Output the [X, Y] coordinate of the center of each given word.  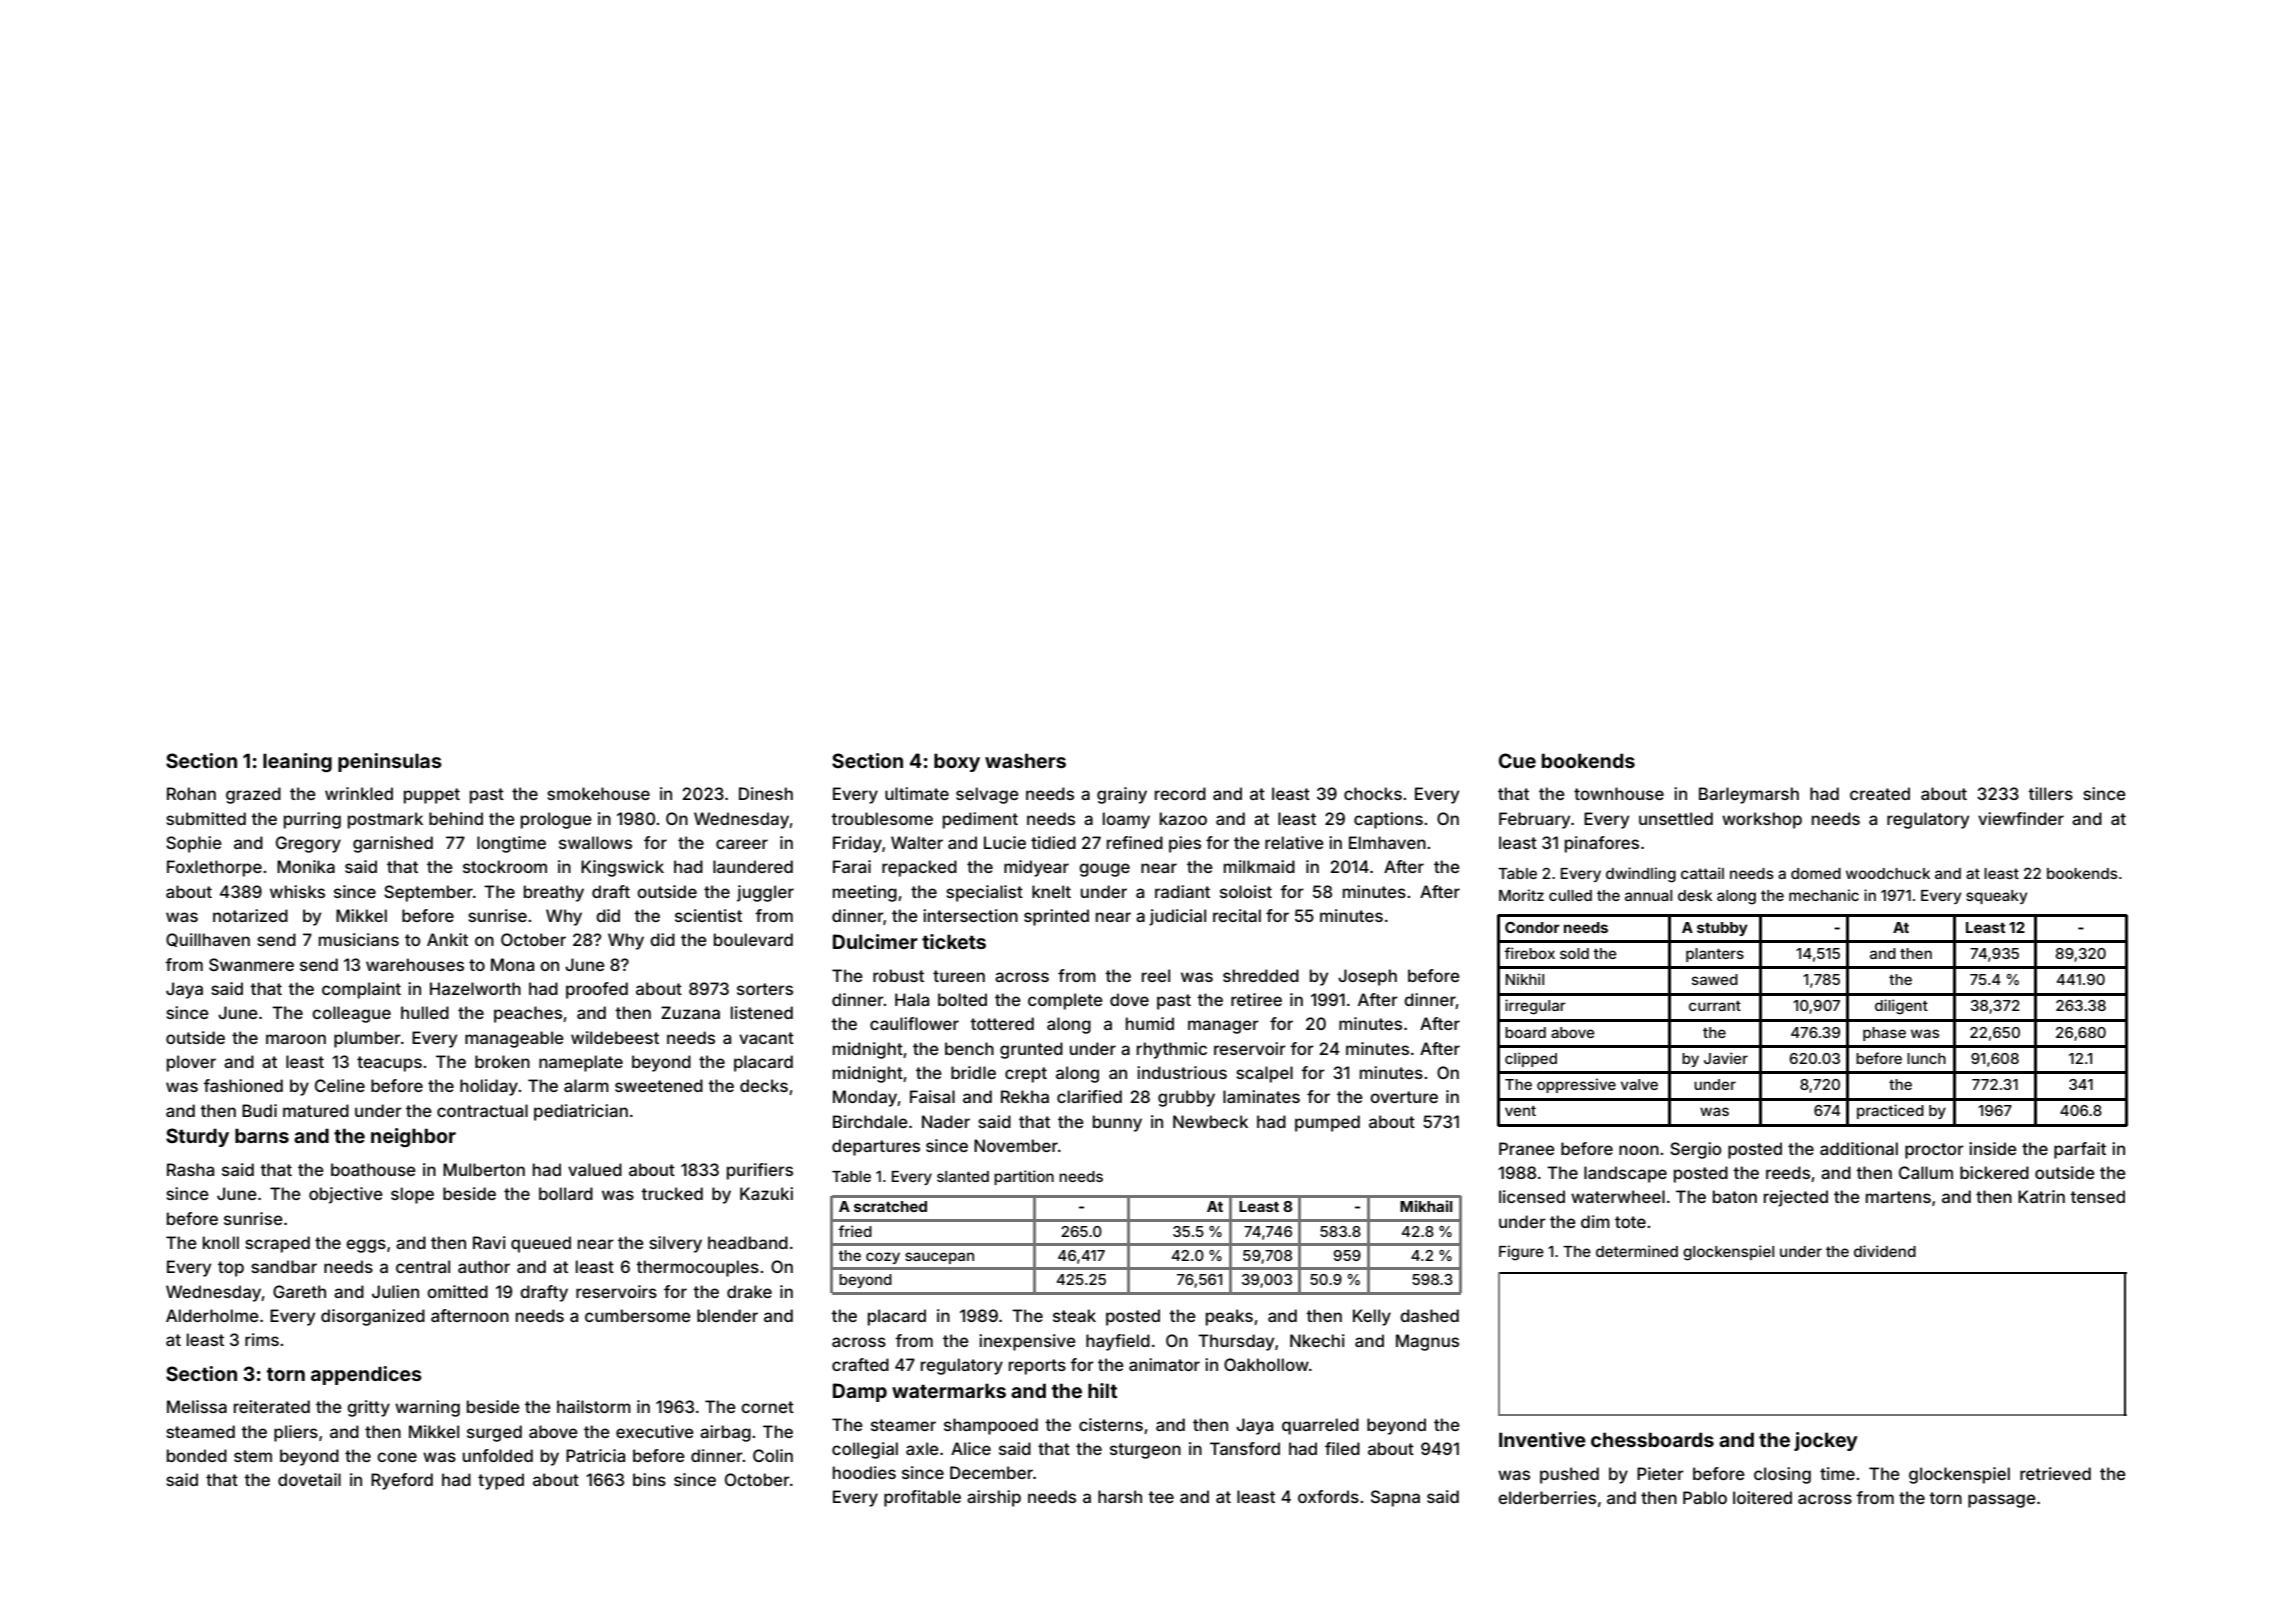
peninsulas [390, 762]
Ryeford [402, 1481]
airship [994, 1498]
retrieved [2055, 1473]
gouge [1104, 870]
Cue [1517, 760]
